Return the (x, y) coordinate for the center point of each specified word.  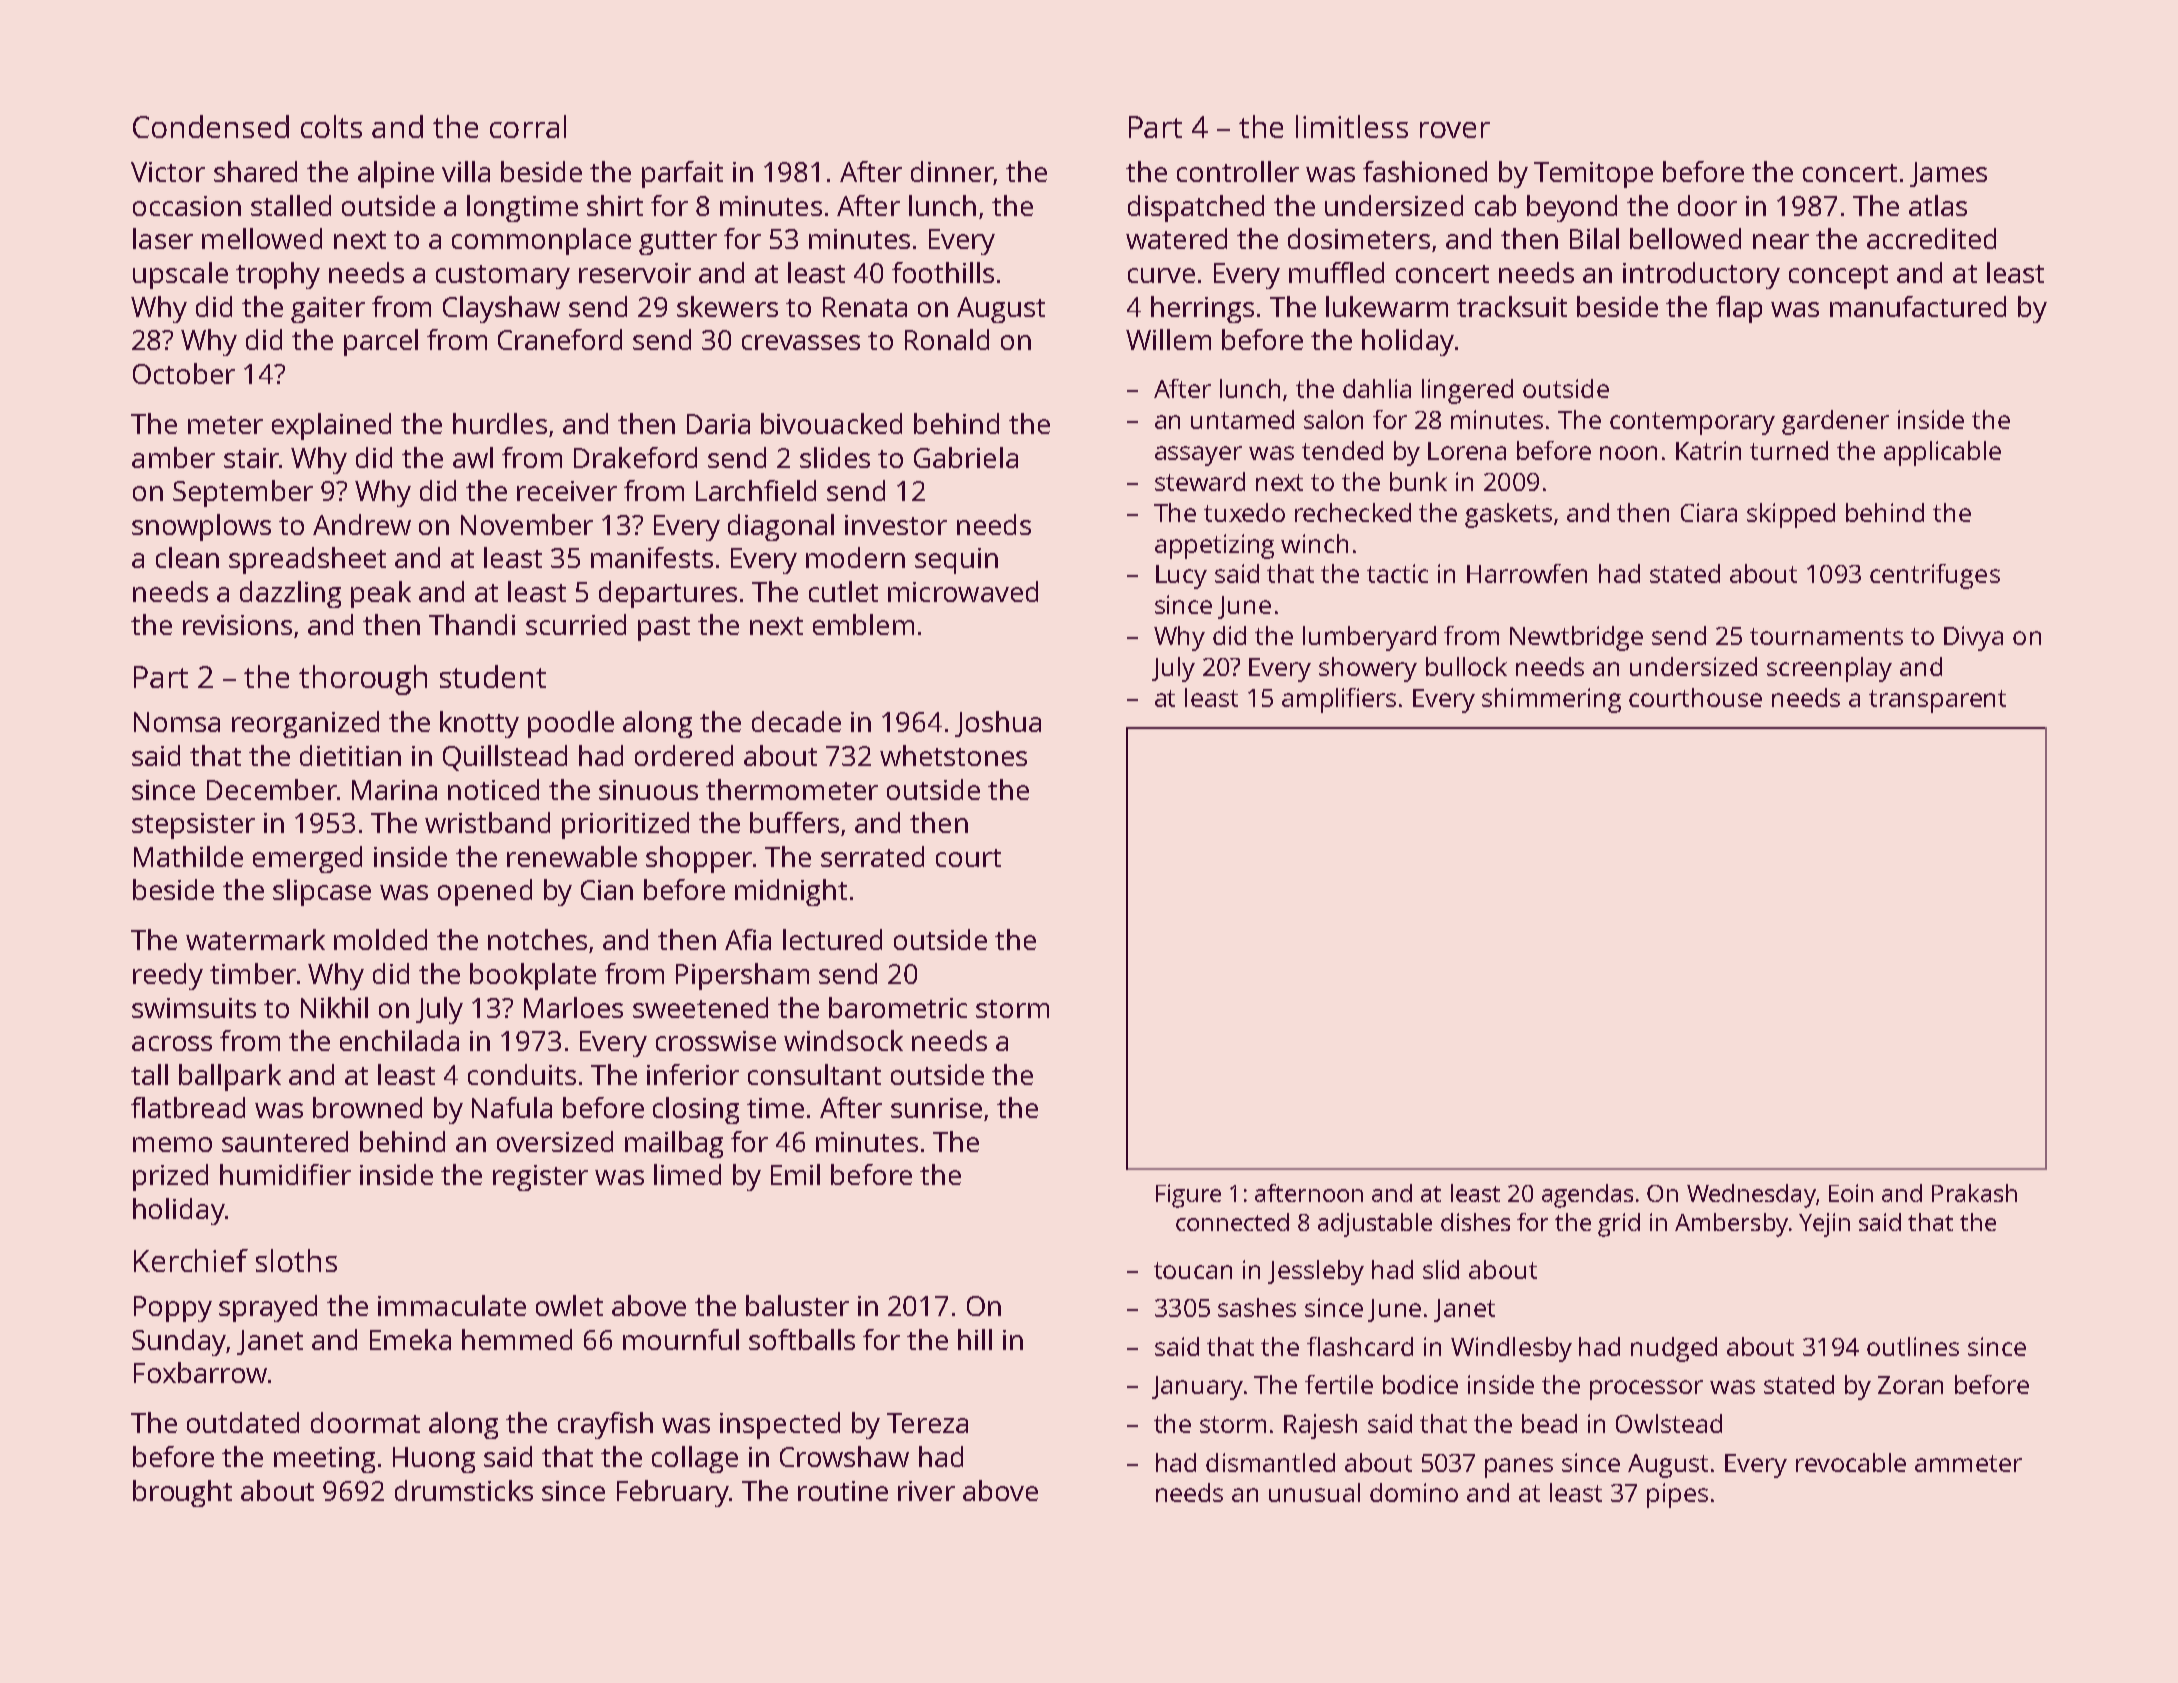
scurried (576, 624)
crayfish (605, 1425)
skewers (727, 306)
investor (896, 525)
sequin (956, 561)
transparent (1937, 701)
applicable (1942, 453)
